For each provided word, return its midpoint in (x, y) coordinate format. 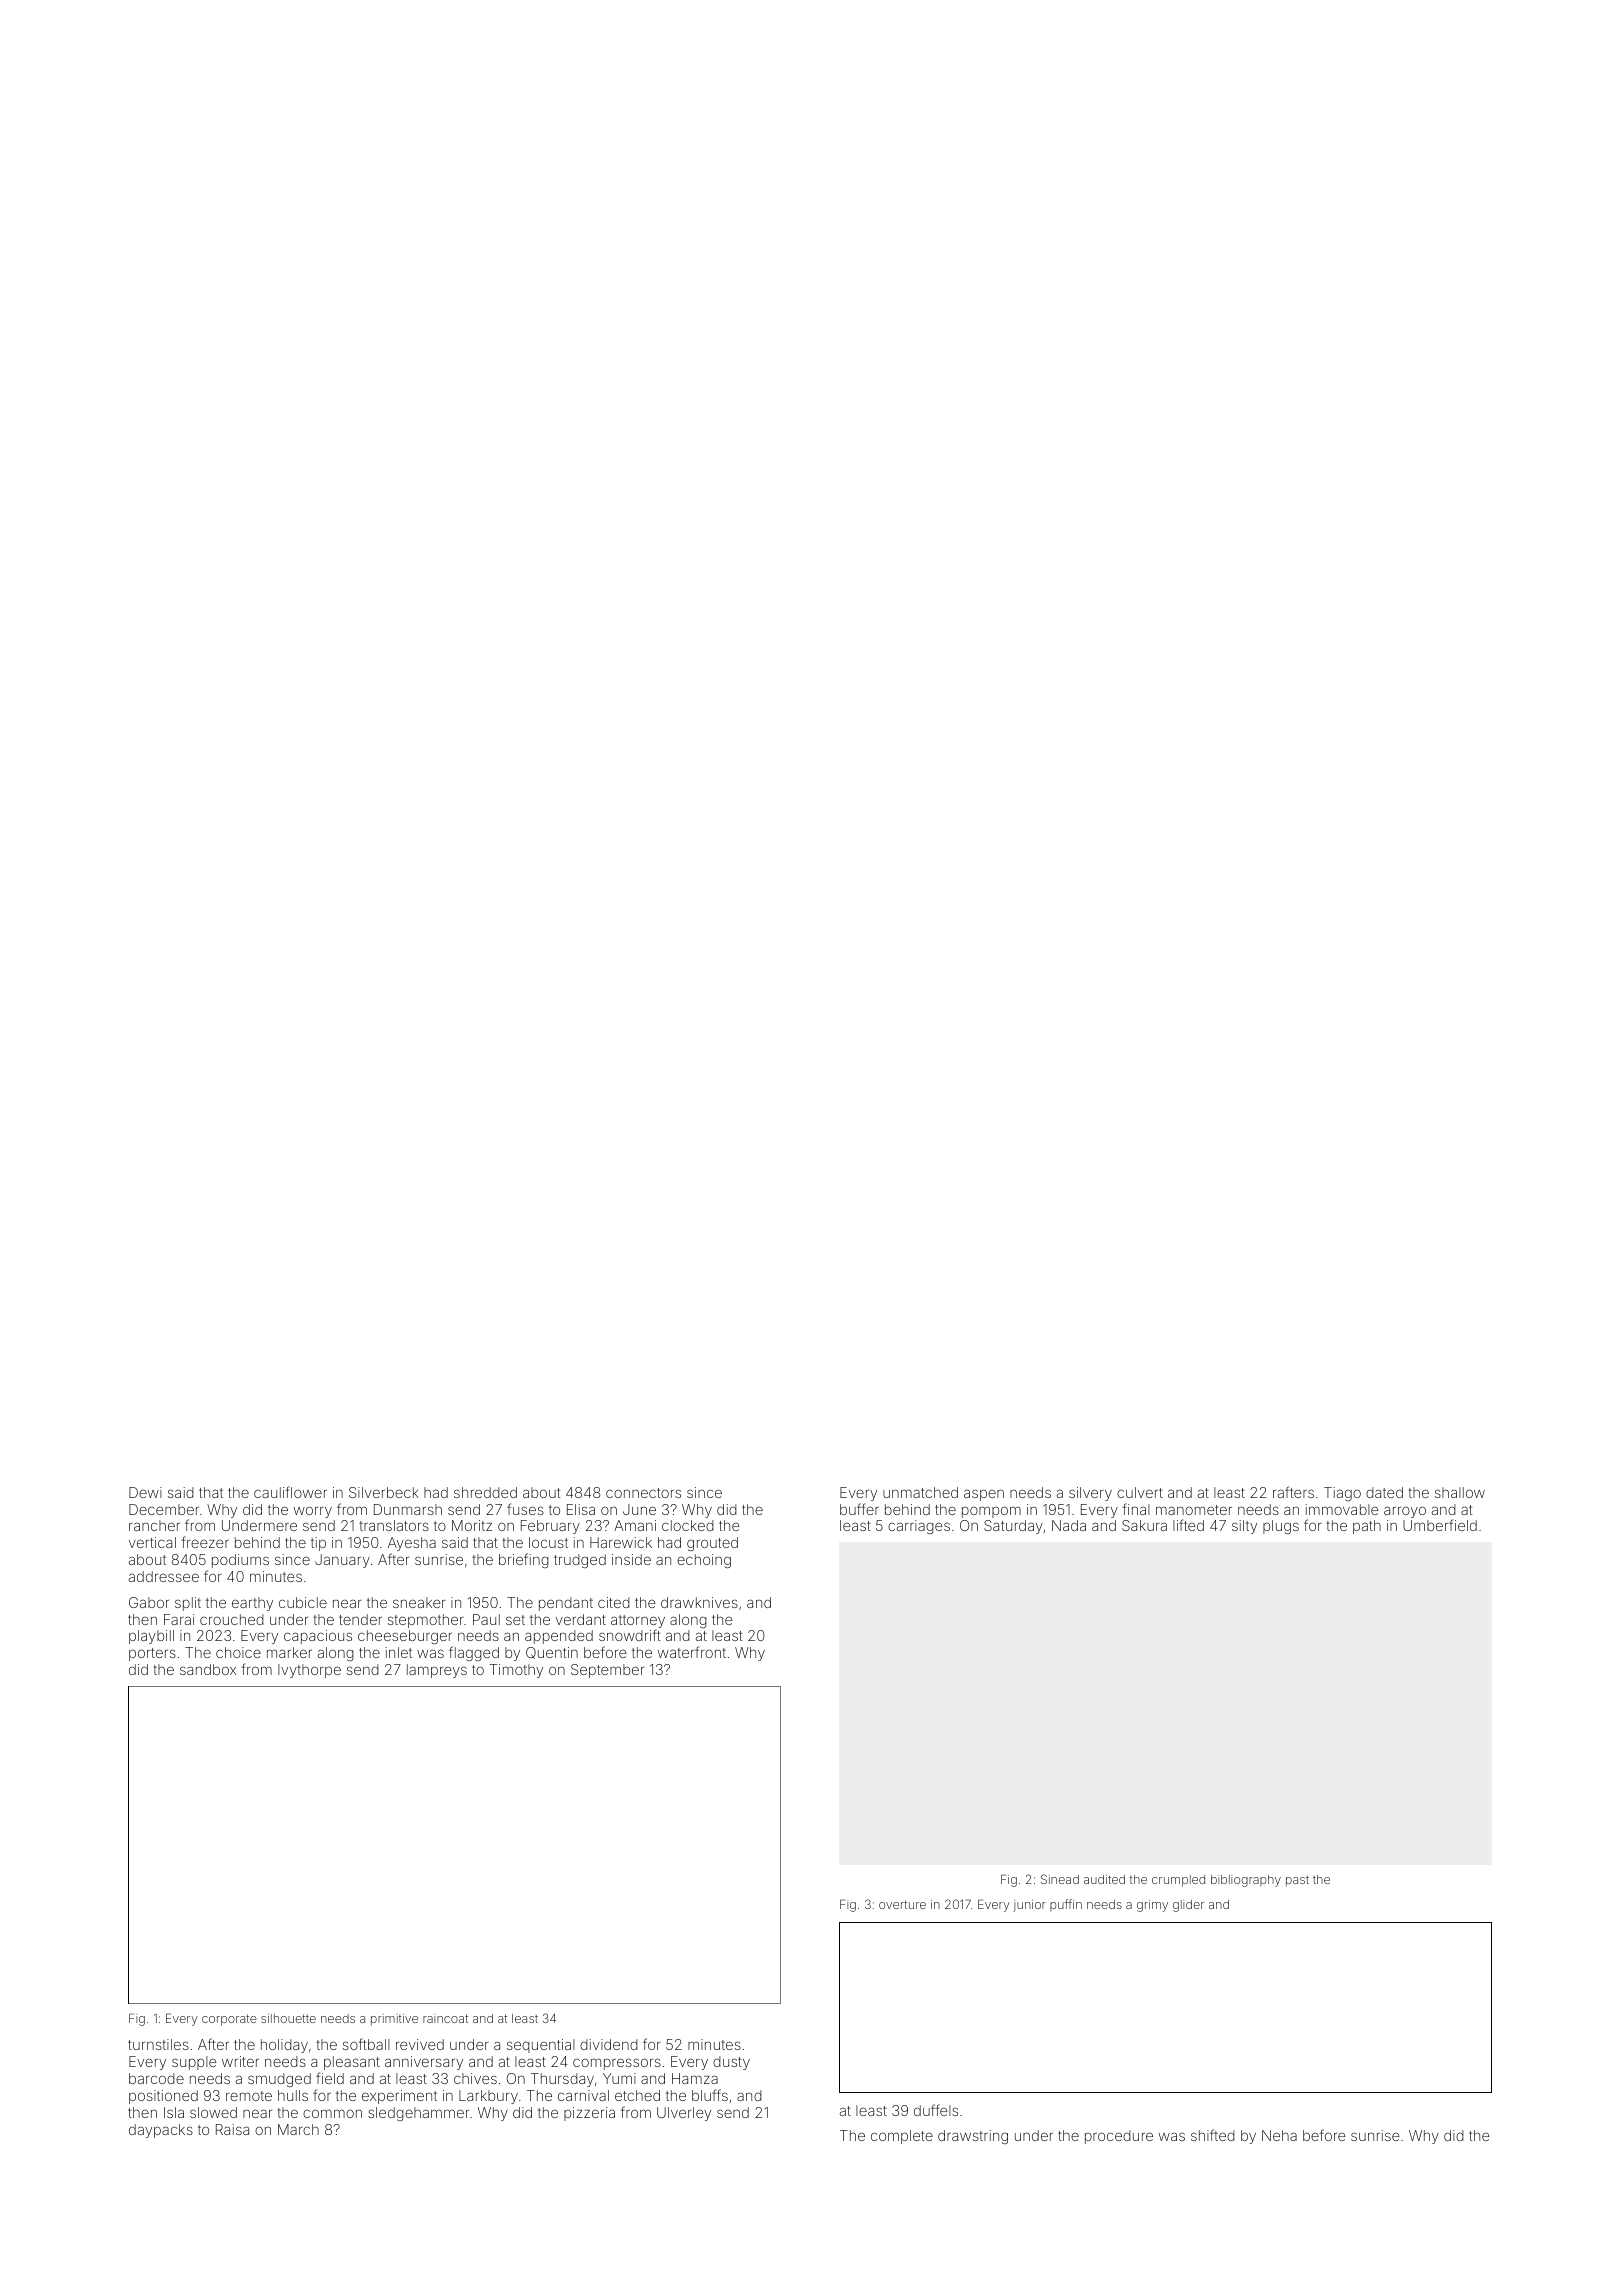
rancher (154, 1525)
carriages (919, 1527)
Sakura (1144, 1525)
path (1367, 1527)
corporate (229, 2020)
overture (902, 1904)
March (298, 2129)
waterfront (692, 1652)
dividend (609, 2044)
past (1297, 1881)
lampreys (437, 1671)
